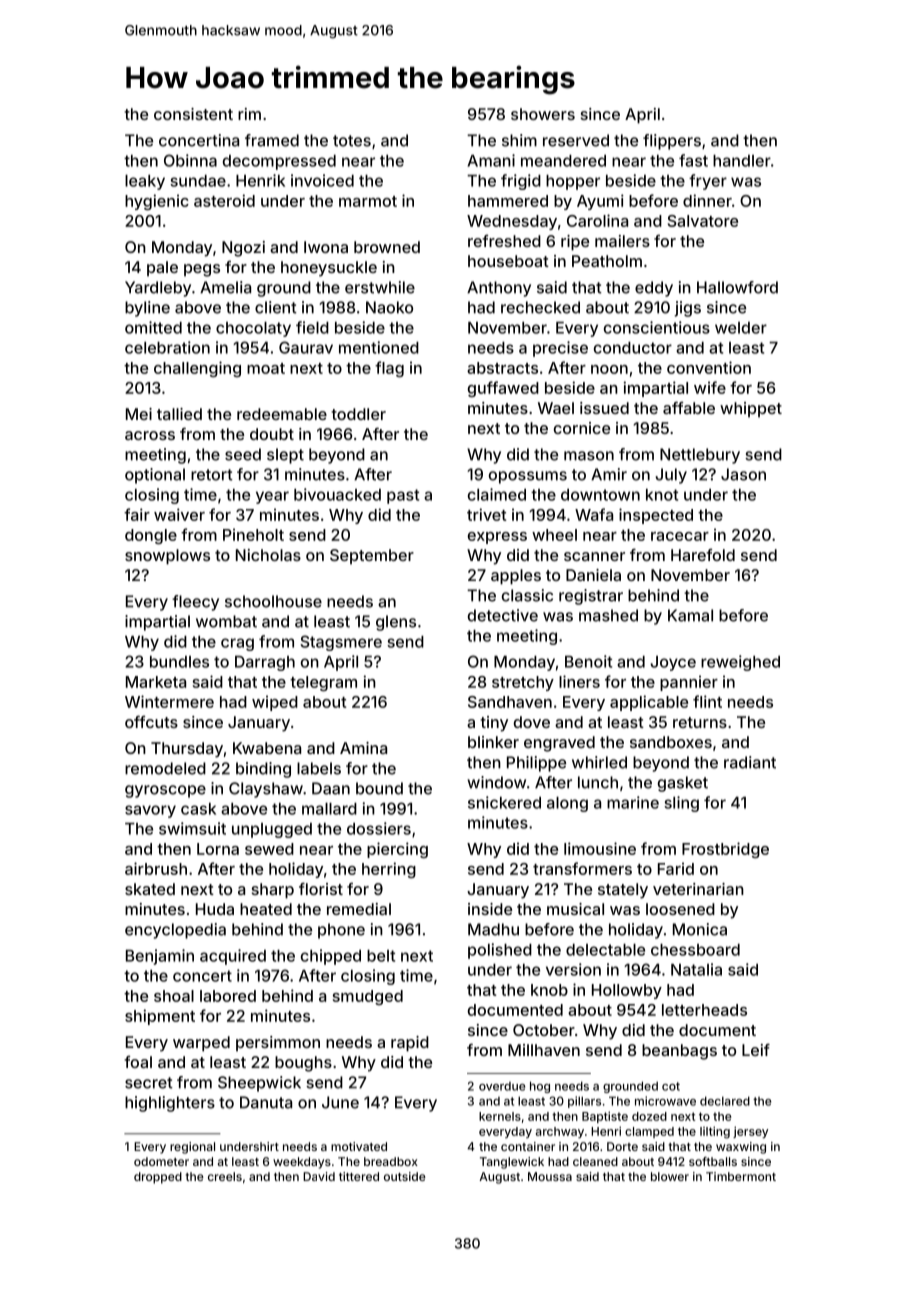 The height and width of the screenshot is (1316, 908). What do you see at coordinates (700, 456) in the screenshot?
I see `Nettlebury` at bounding box center [700, 456].
